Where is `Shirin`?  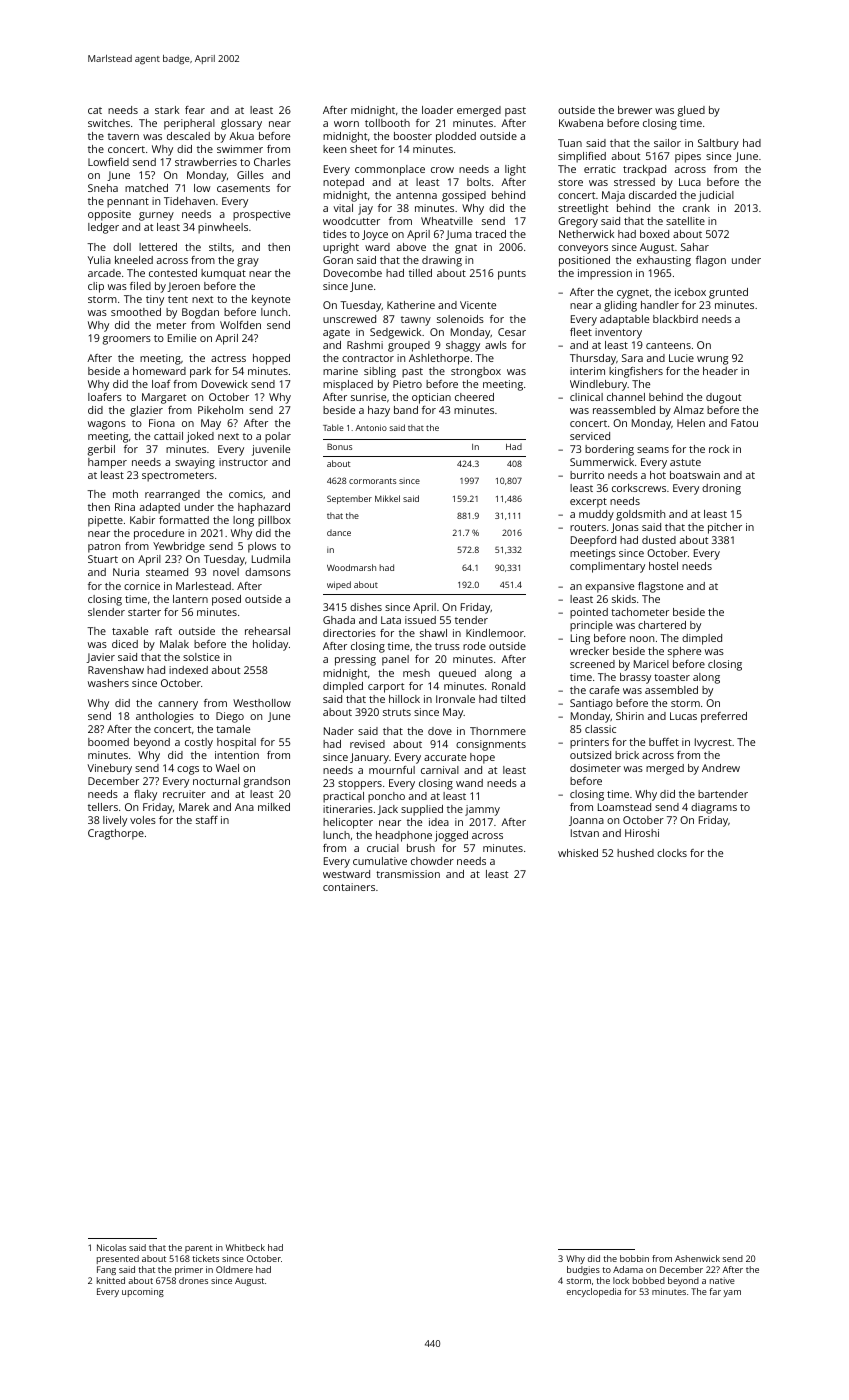
Shirin is located at coordinates (630, 716).
